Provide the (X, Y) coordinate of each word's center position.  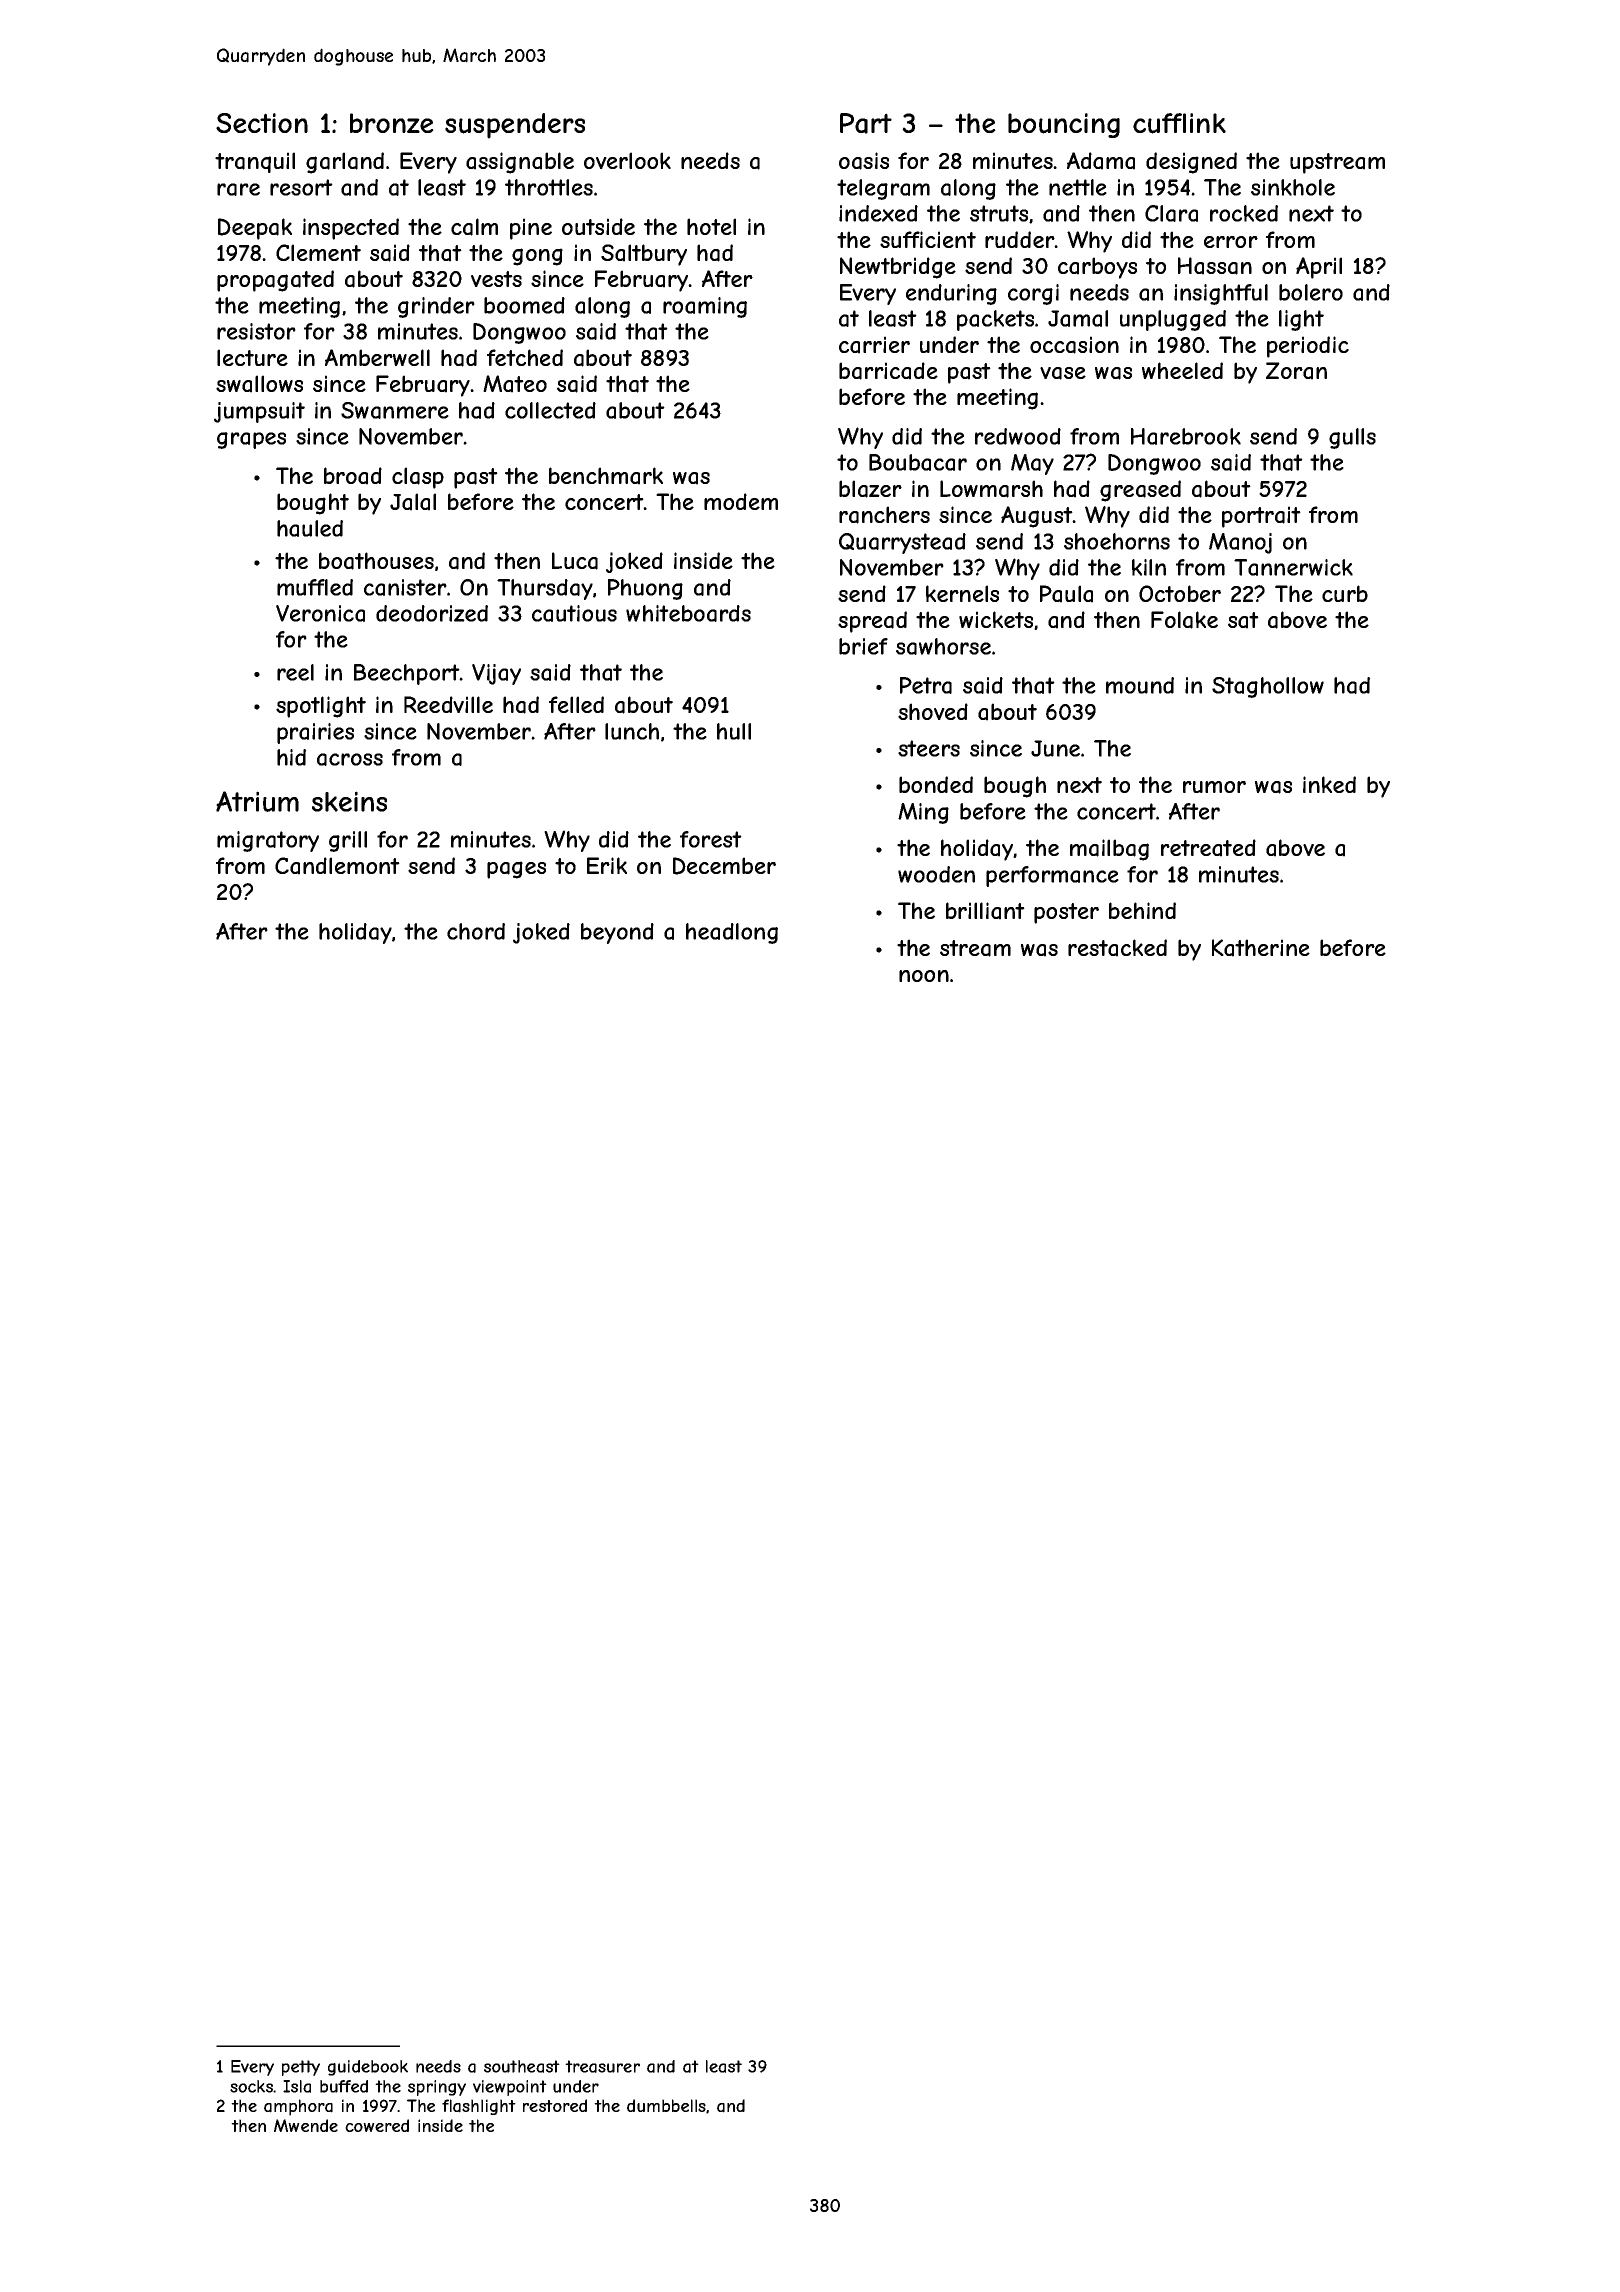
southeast (522, 2066)
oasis (864, 161)
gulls (1352, 438)
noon (924, 976)
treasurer (602, 2066)
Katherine (1261, 948)
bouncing (1064, 125)
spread (872, 622)
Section (262, 123)
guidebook (368, 2068)
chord (476, 931)
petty (301, 2068)
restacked (1117, 948)
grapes (251, 440)
